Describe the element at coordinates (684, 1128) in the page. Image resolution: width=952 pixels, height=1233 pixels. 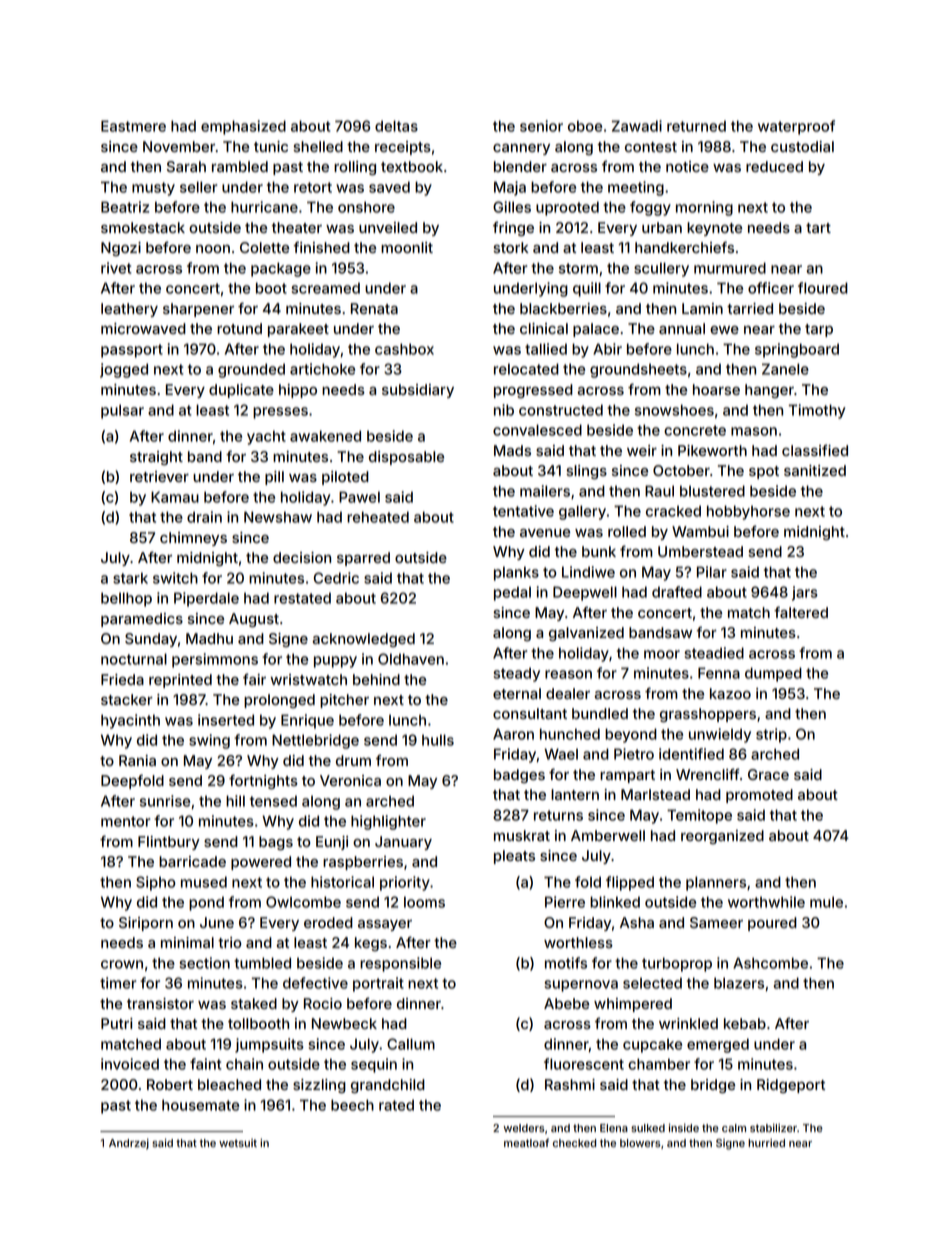
I see `inside` at that location.
